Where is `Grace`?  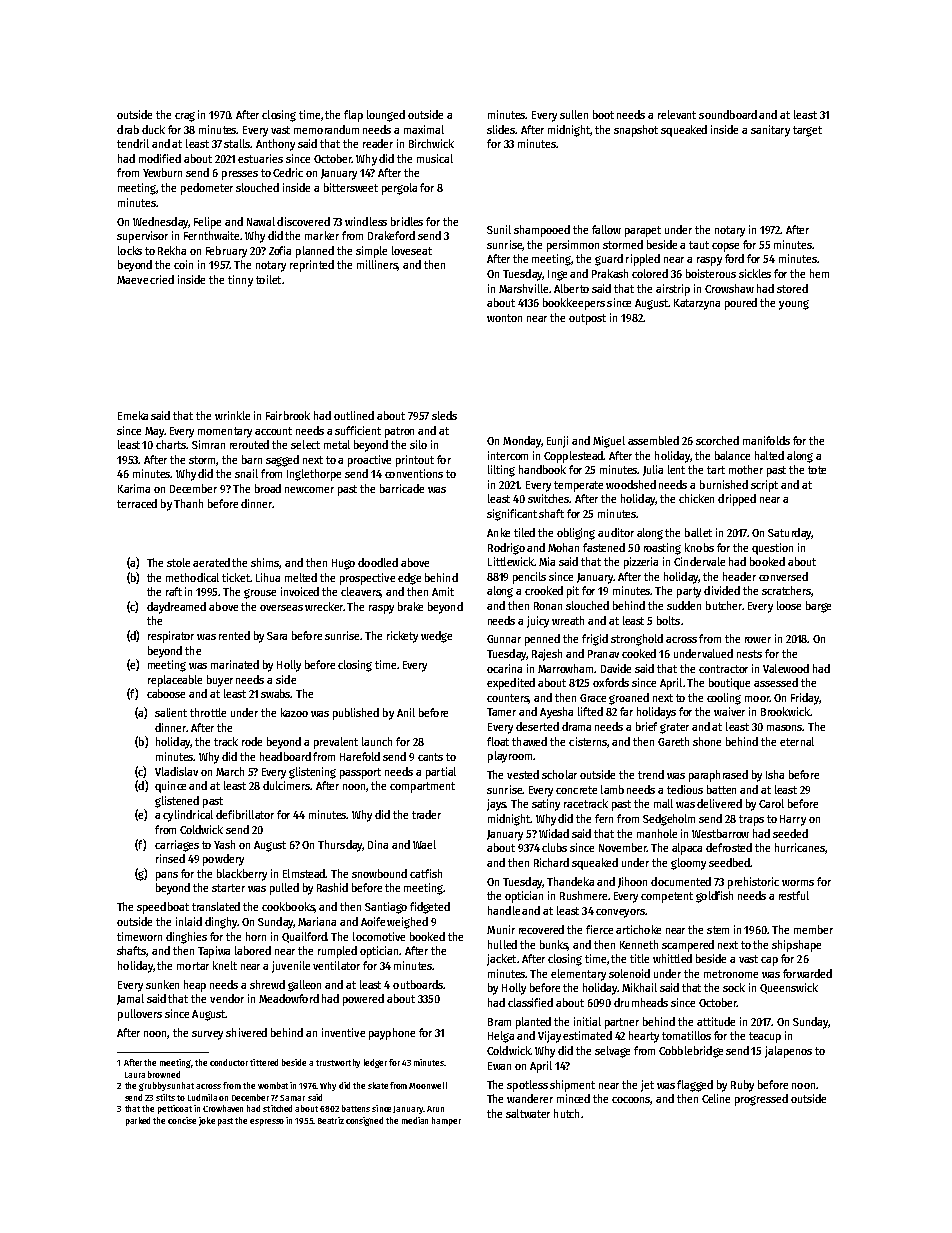
Grace is located at coordinates (593, 698).
